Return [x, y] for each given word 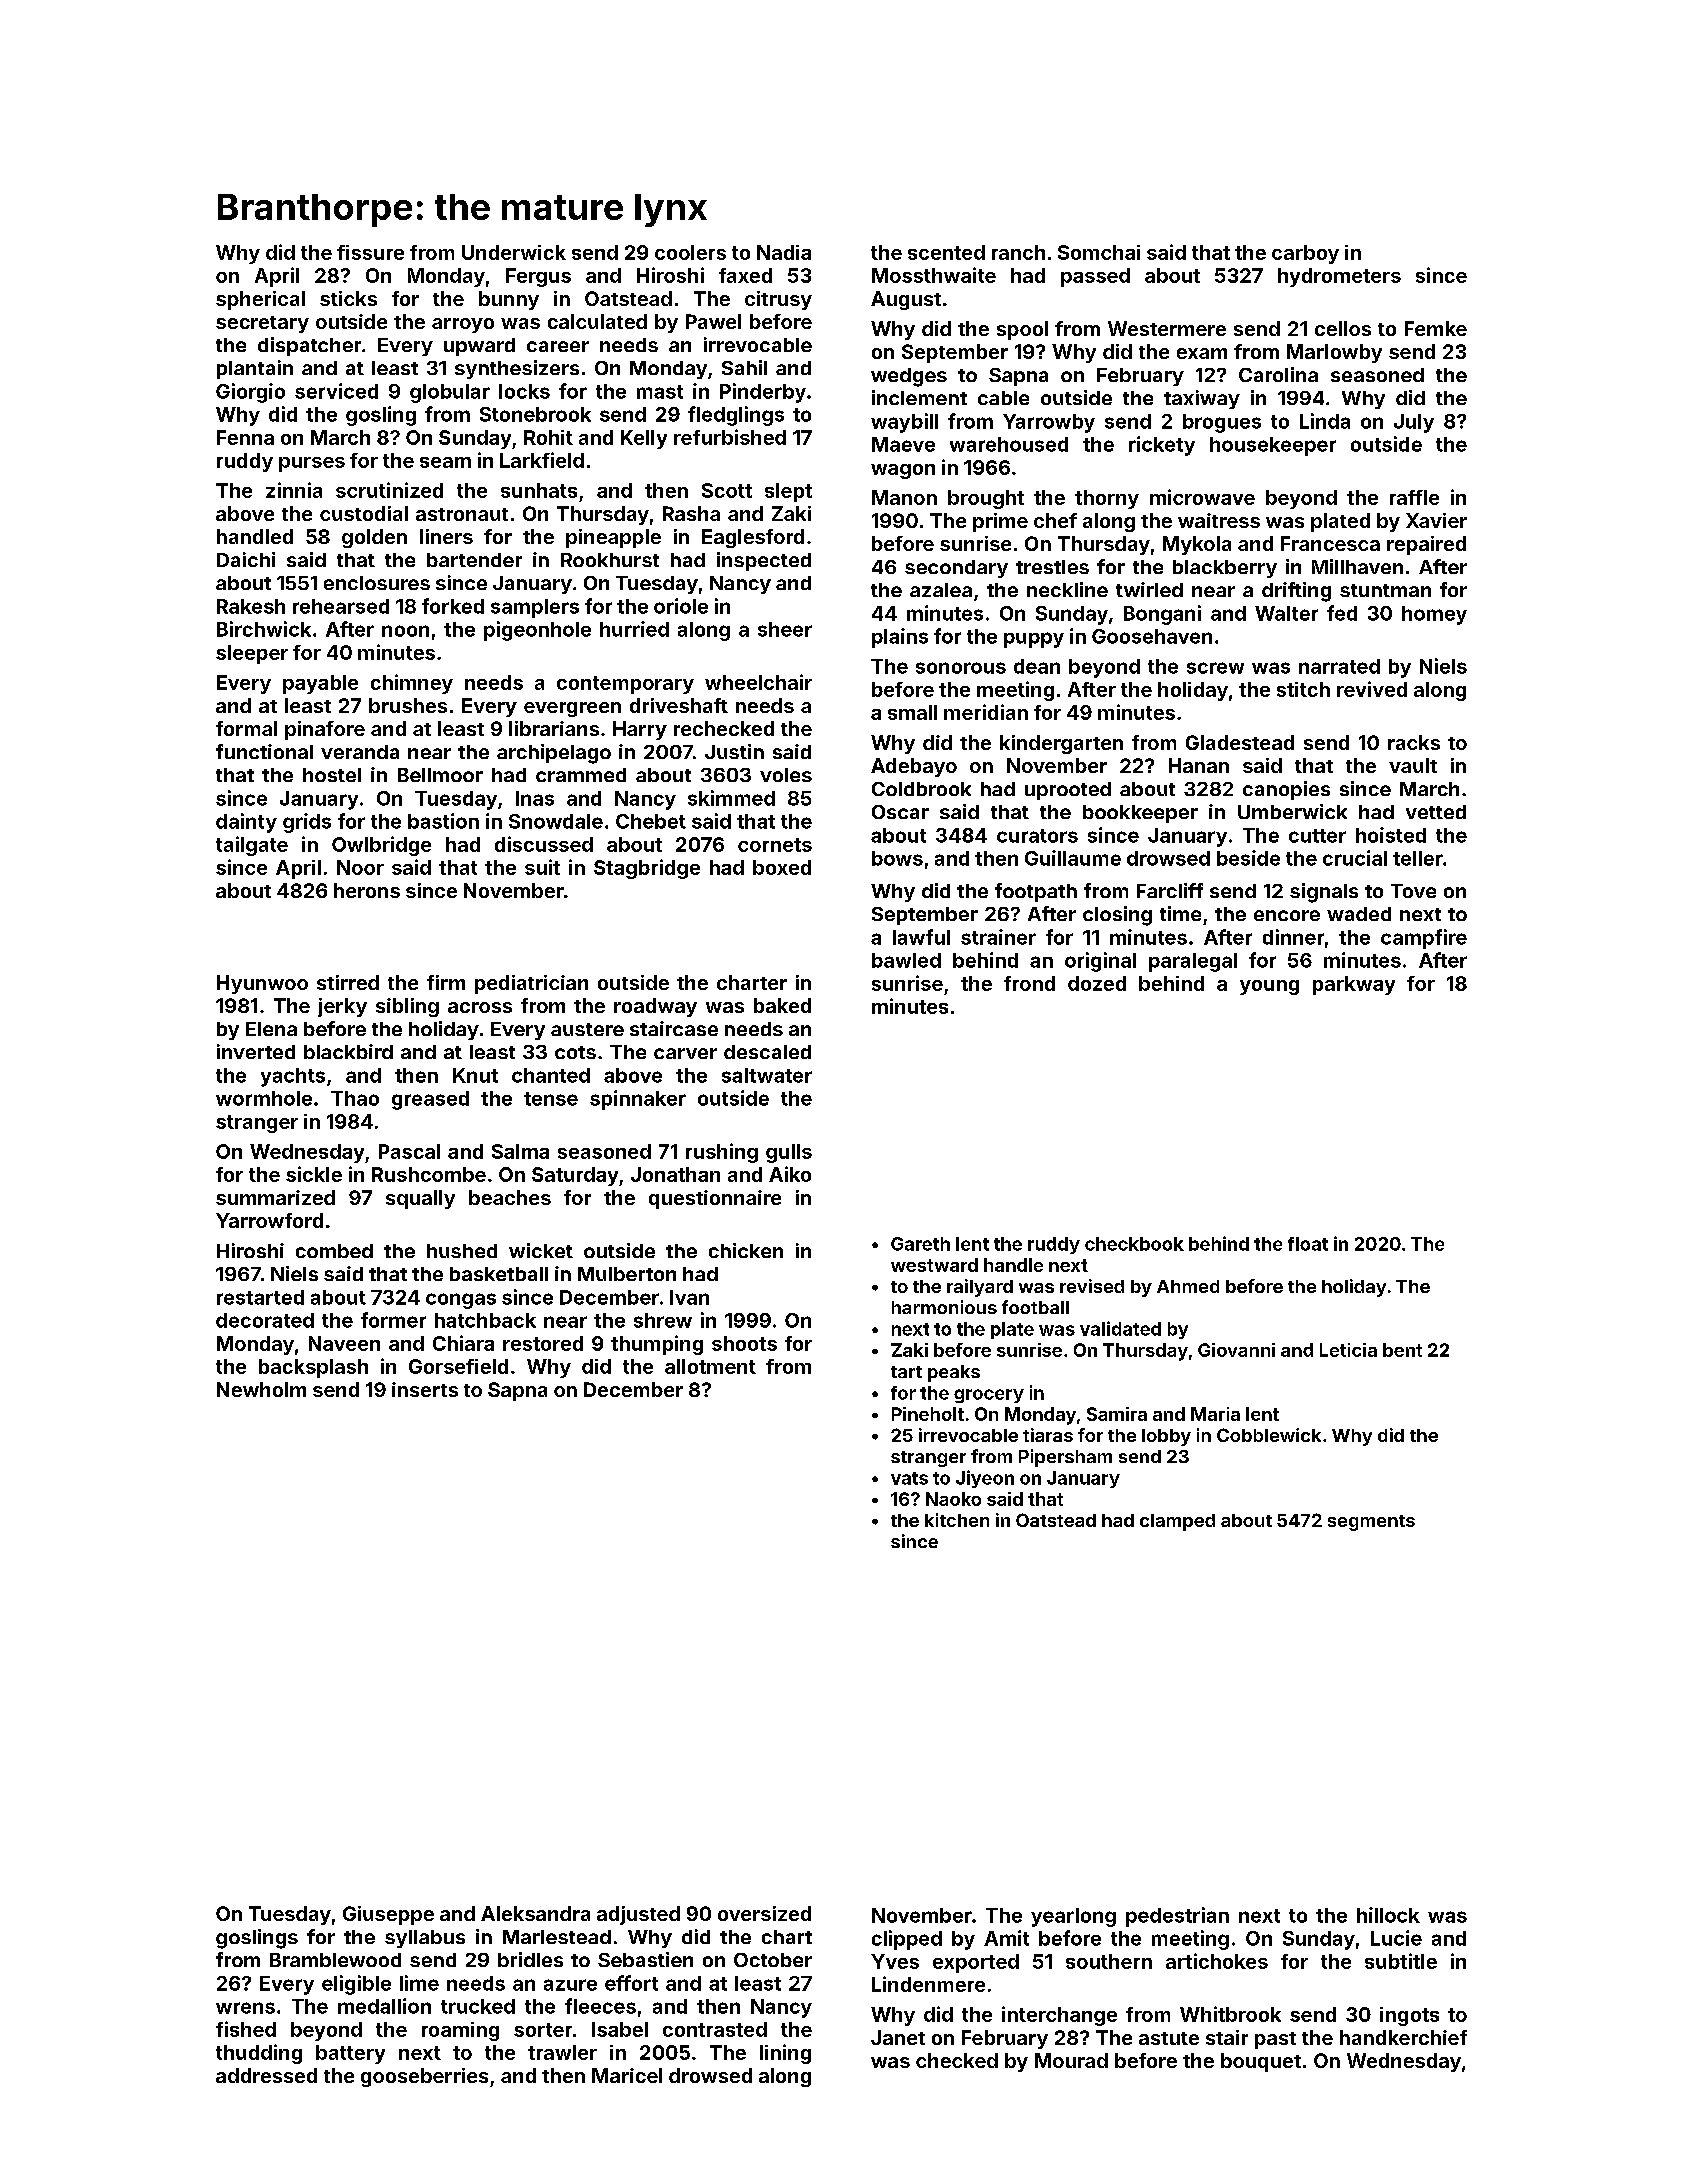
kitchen [957, 1520]
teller [1418, 858]
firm [446, 982]
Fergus [538, 277]
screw [1215, 668]
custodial [364, 513]
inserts [425, 1389]
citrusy [778, 300]
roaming [460, 2031]
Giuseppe [388, 1915]
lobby [1166, 1437]
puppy [1034, 640]
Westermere [1167, 328]
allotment [710, 1366]
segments [1371, 1523]
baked [782, 1005]
